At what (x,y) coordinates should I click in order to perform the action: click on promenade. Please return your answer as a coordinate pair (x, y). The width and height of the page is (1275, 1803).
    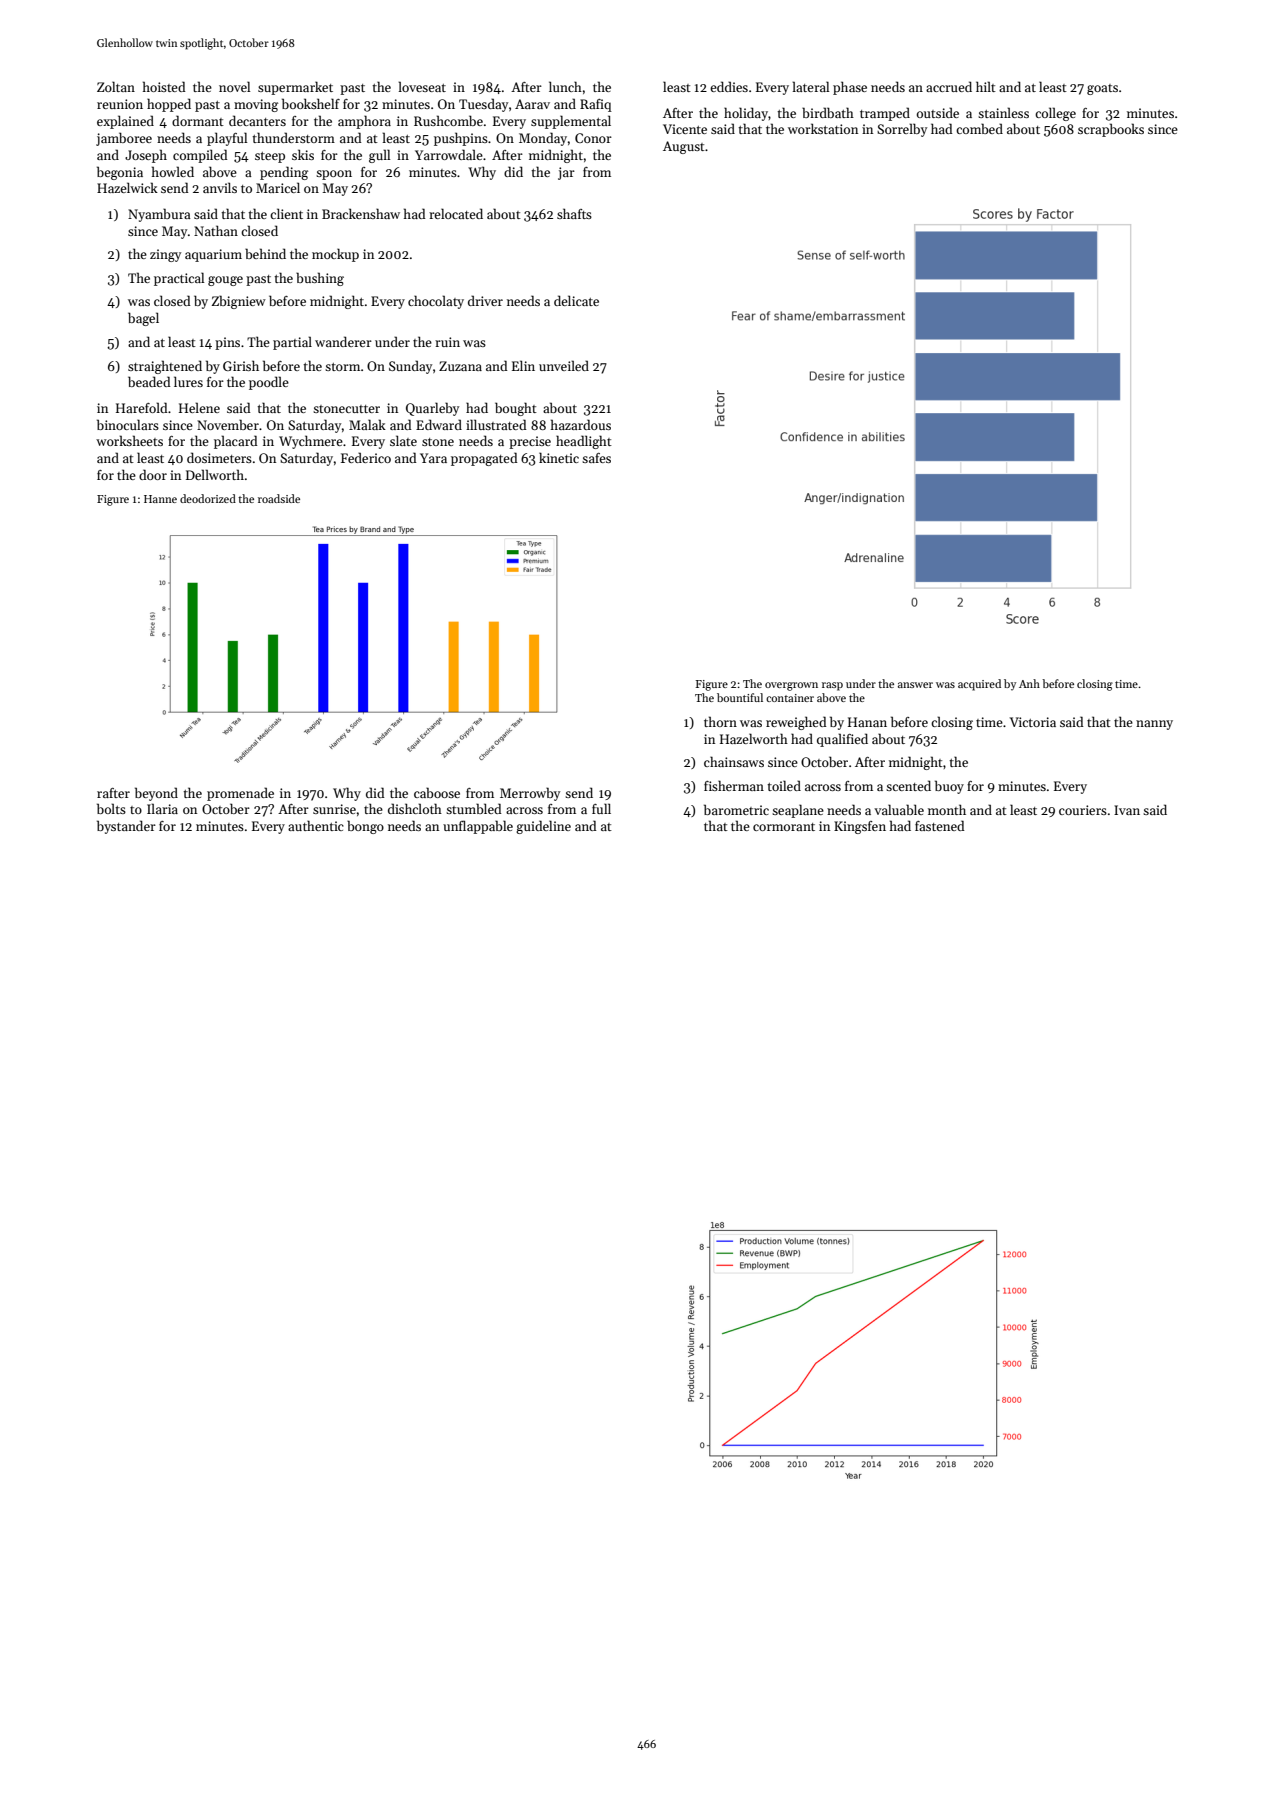
    Looking at the image, I should click on (240, 794).
